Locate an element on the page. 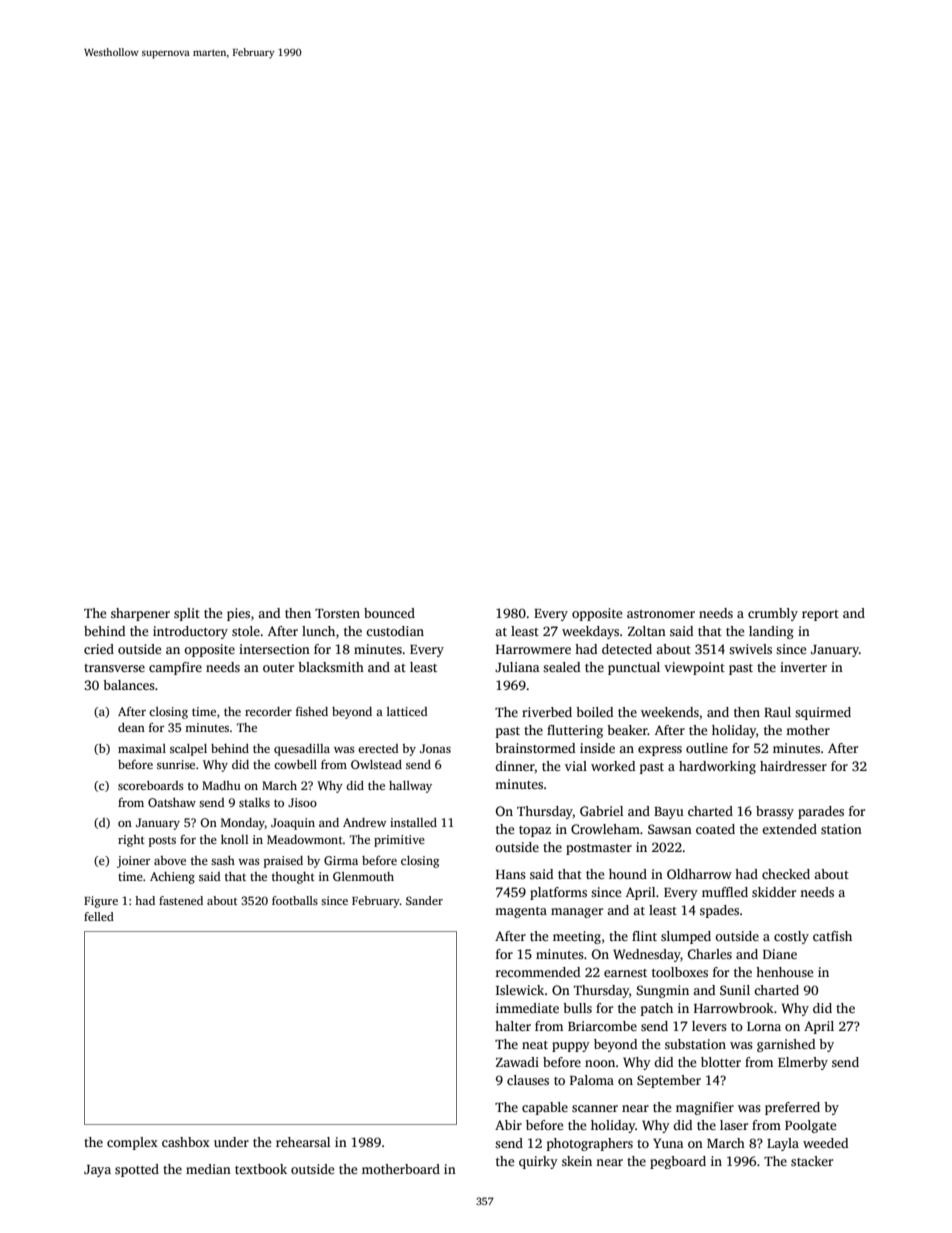 The height and width of the page is (1233, 952). outer is located at coordinates (278, 668).
